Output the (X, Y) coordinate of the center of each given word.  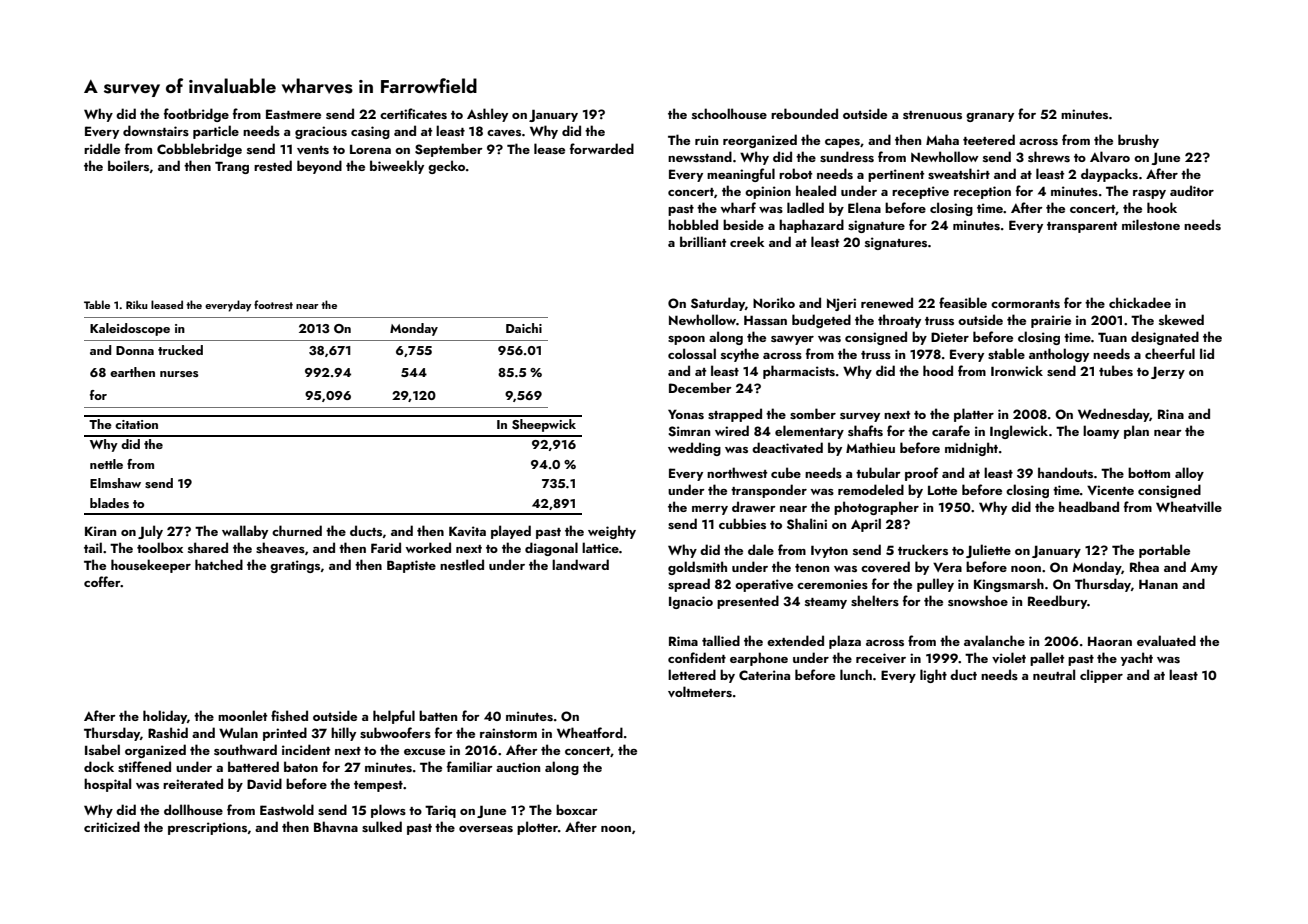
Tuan (1112, 337)
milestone (1151, 224)
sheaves (280, 547)
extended (795, 640)
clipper (1101, 676)
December (700, 387)
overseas (486, 829)
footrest (273, 304)
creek (747, 241)
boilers (128, 165)
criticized (112, 826)
